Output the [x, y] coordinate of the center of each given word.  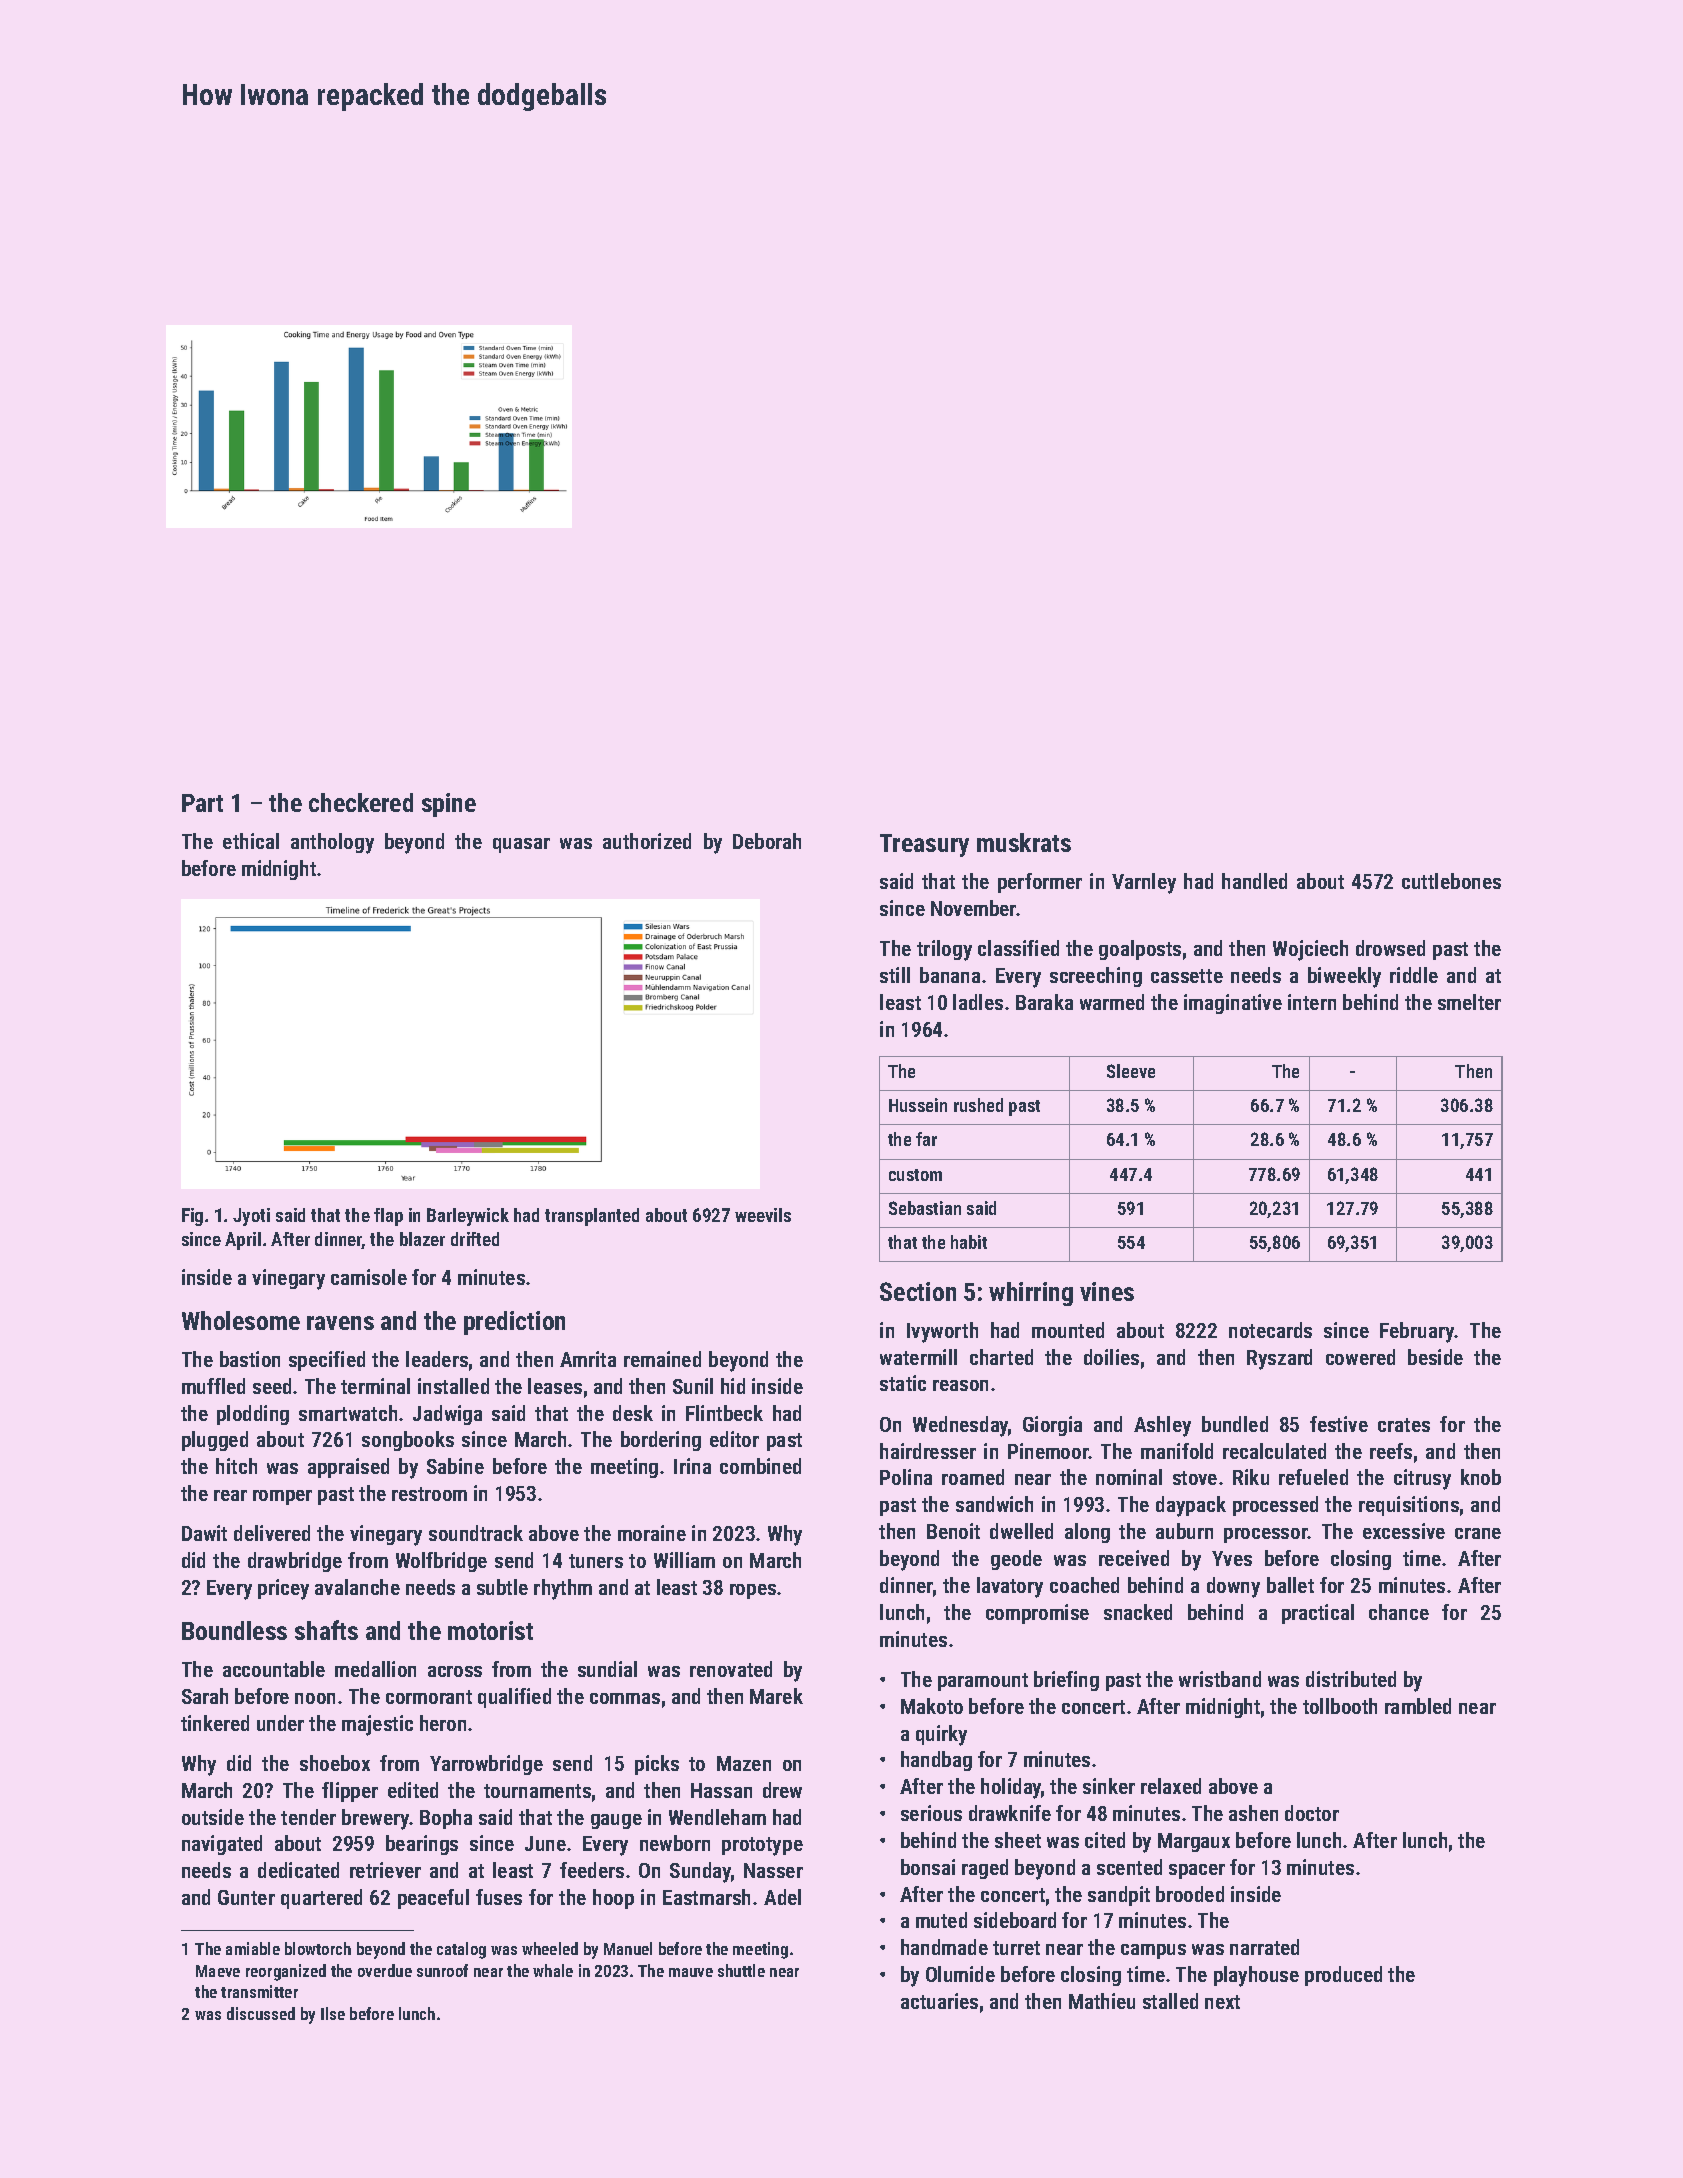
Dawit [204, 1533]
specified [327, 1361]
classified [1018, 948]
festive [1339, 1424]
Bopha [446, 1819]
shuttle [741, 1970]
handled [1254, 881]
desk [633, 1413]
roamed [973, 1477]
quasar [521, 845]
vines [1107, 1291]
